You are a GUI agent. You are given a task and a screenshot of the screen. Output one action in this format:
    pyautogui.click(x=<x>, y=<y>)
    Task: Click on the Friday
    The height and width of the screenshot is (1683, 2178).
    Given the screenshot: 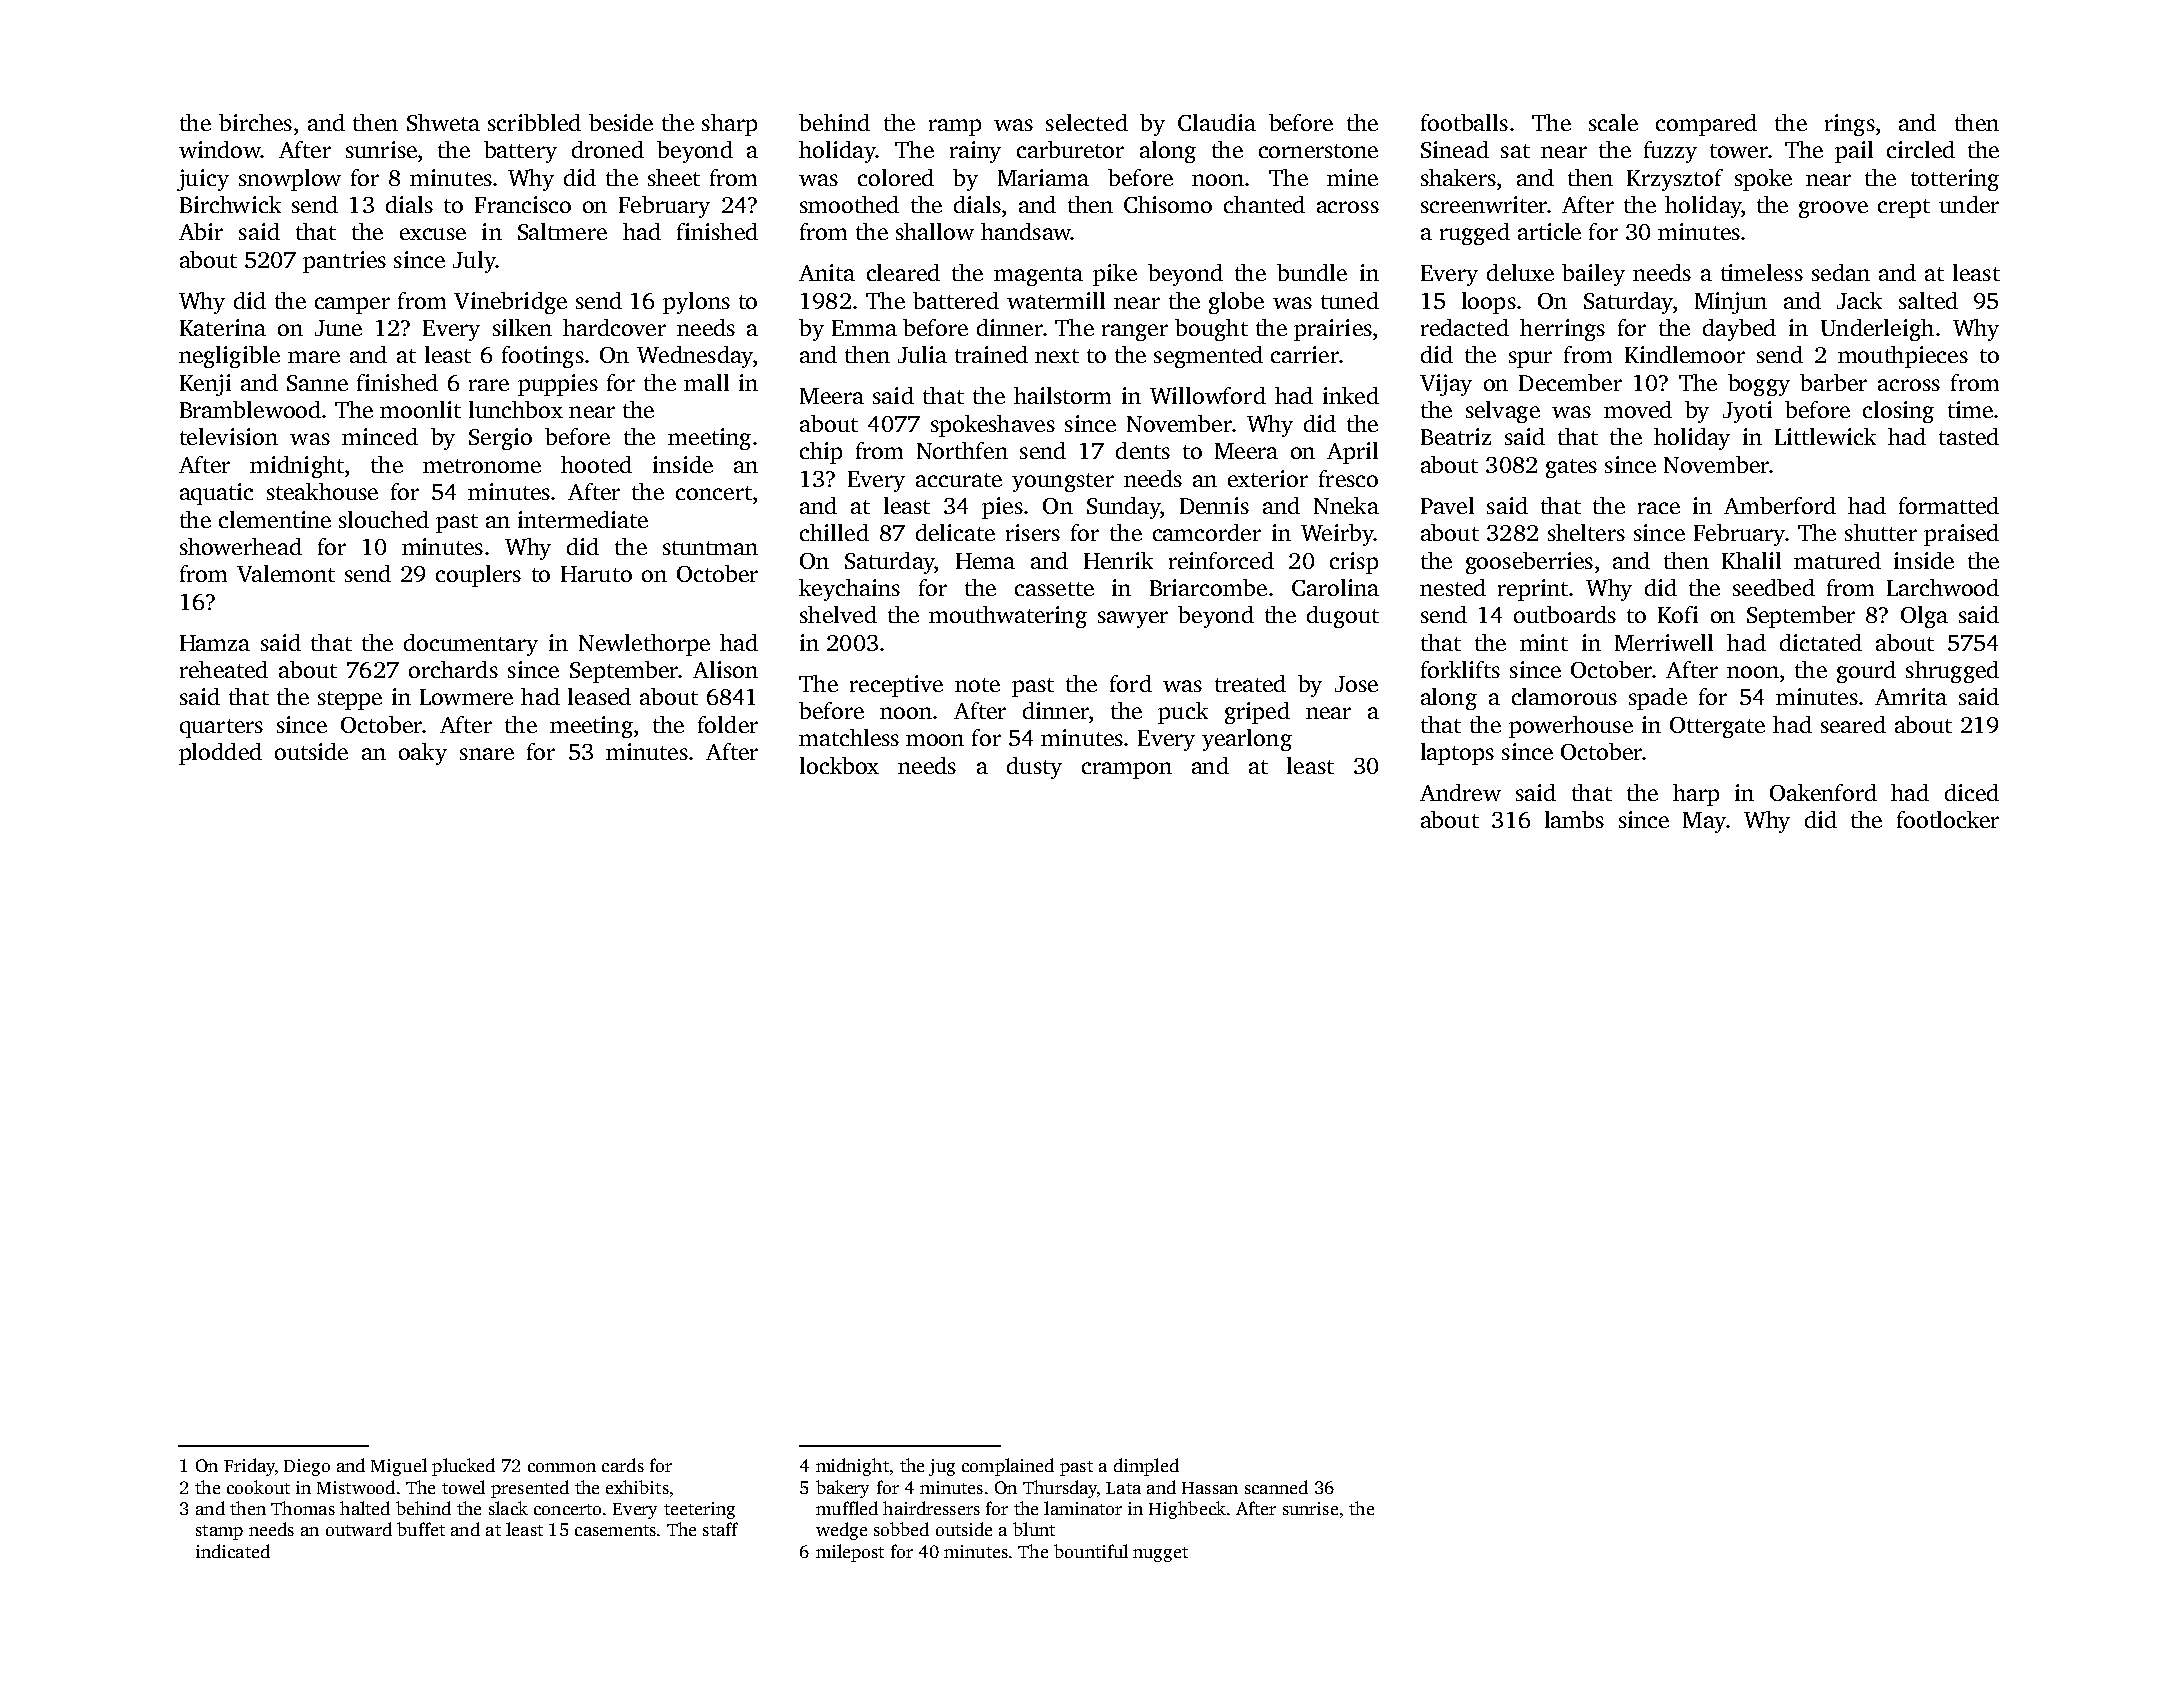 What is the action you would take?
    pyautogui.click(x=249, y=1467)
